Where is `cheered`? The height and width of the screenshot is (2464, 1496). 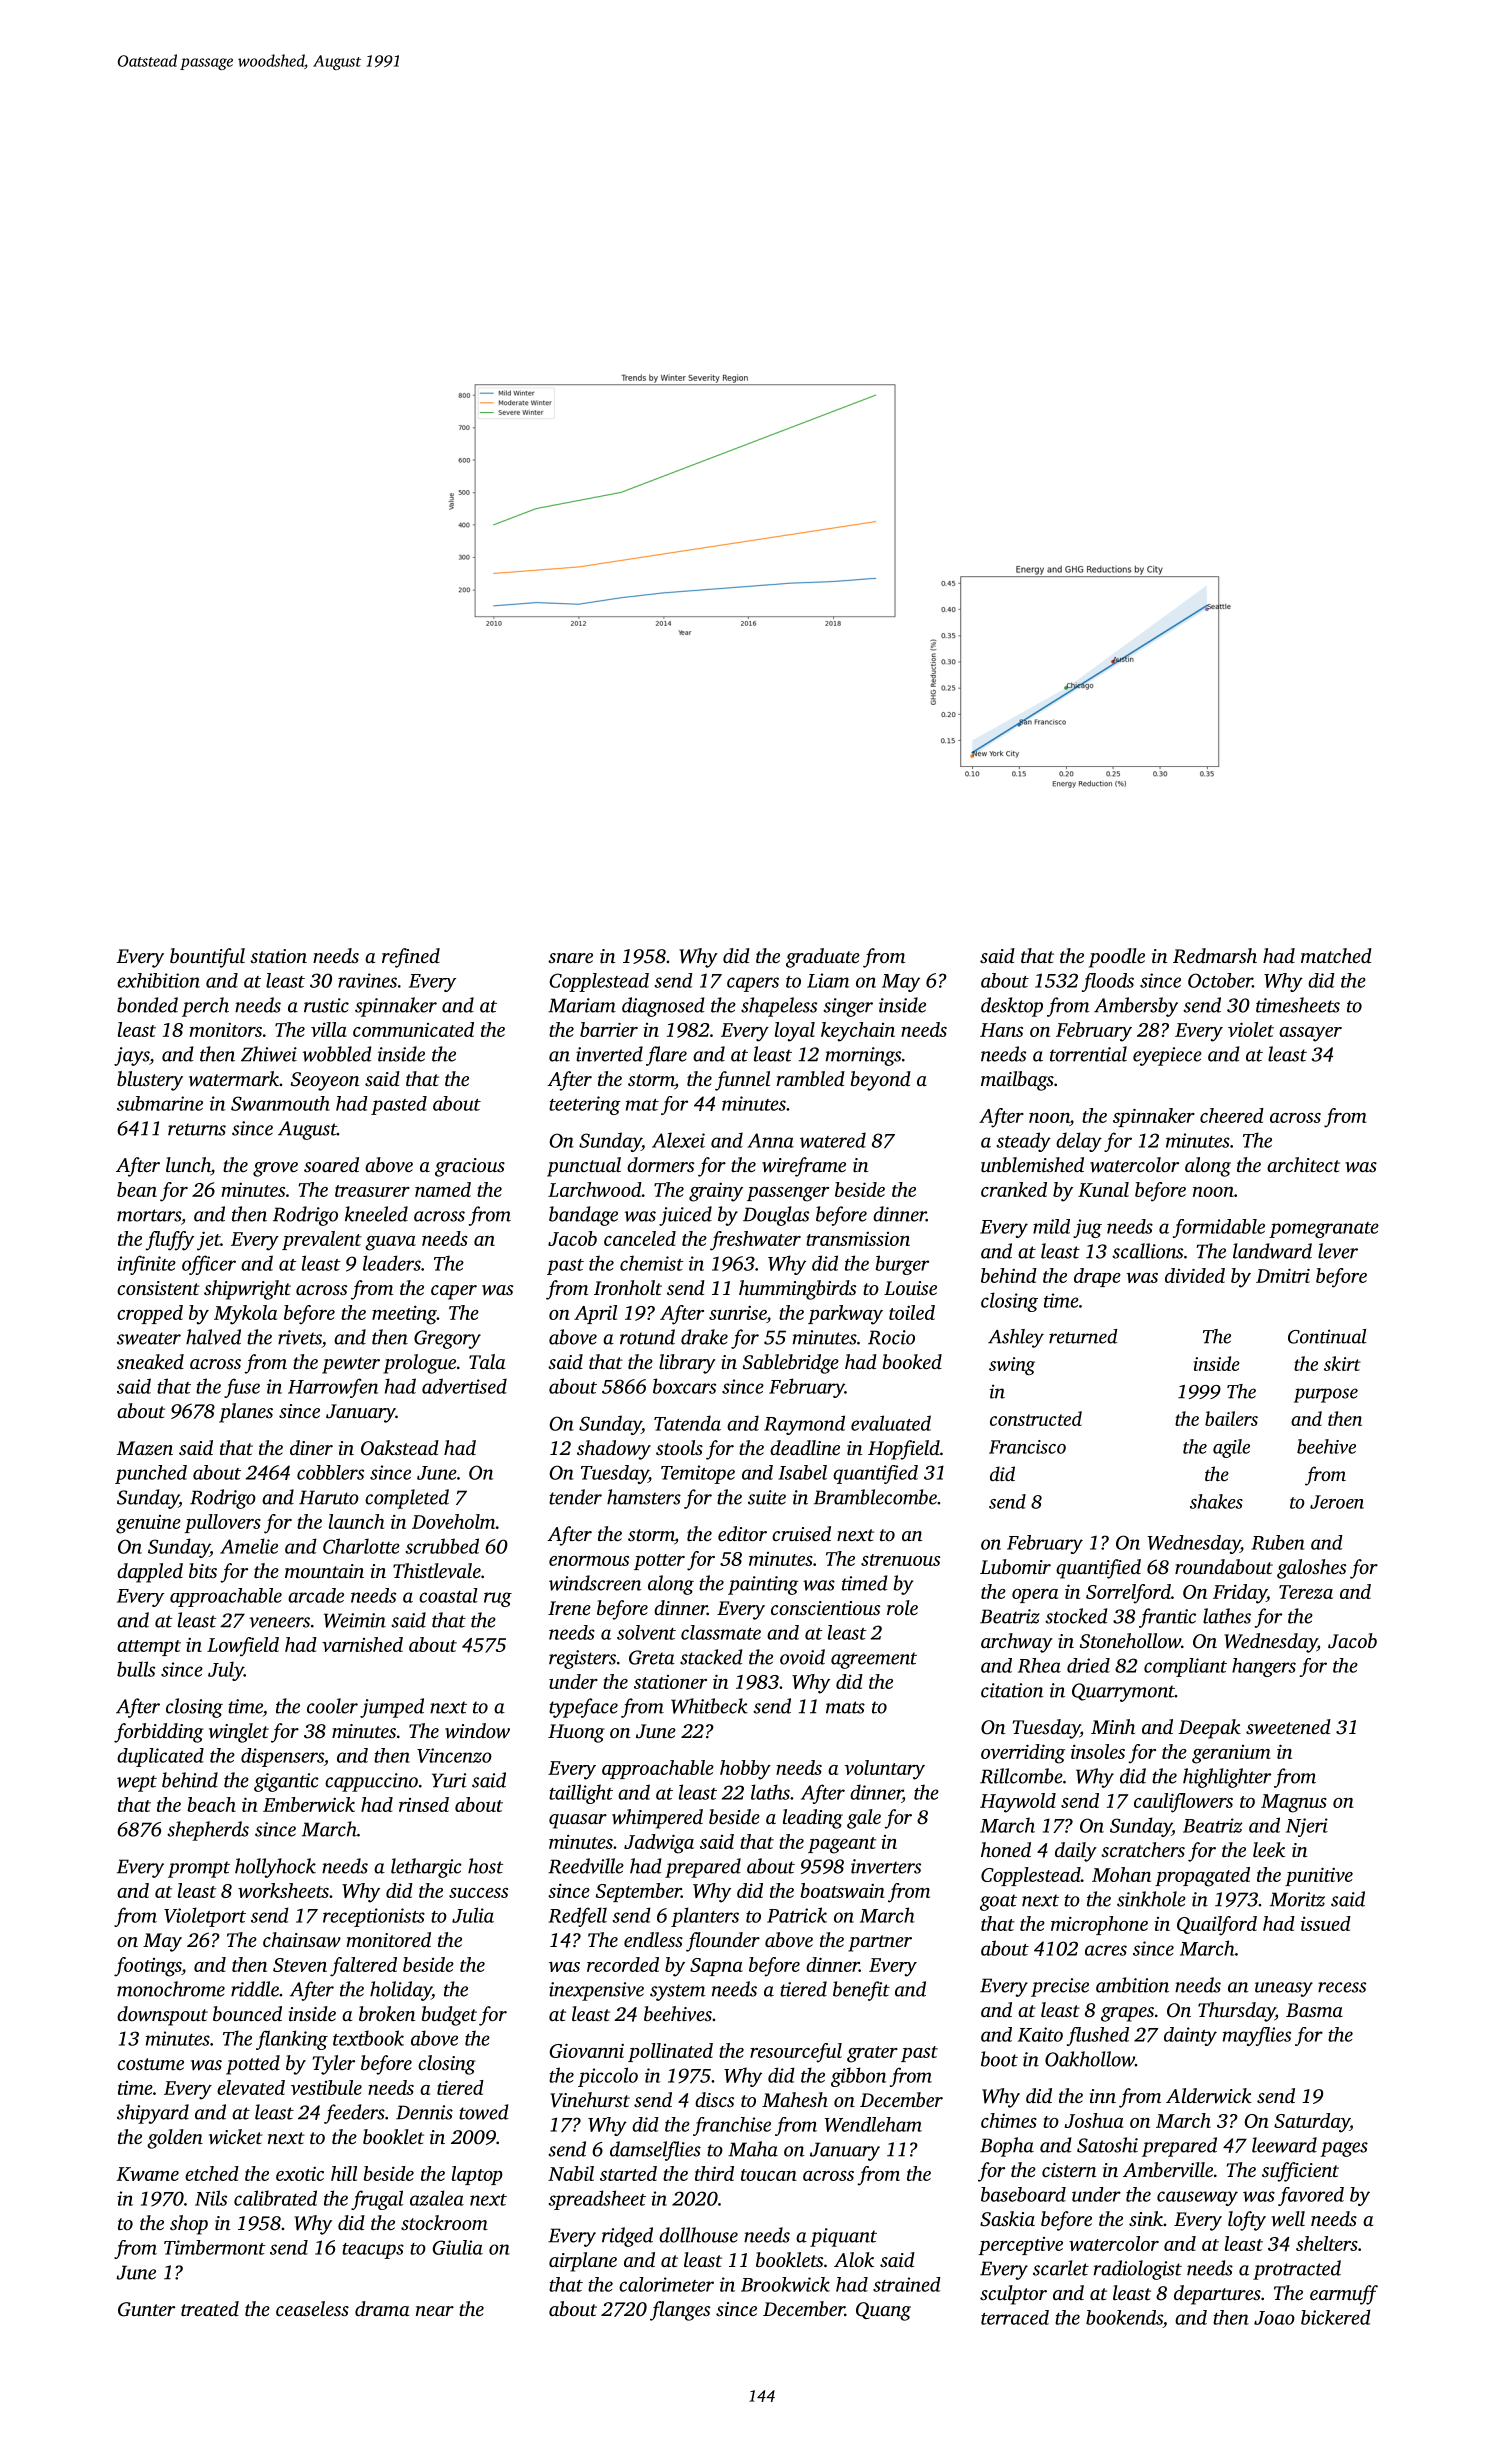
cheered is located at coordinates (1232, 1115).
